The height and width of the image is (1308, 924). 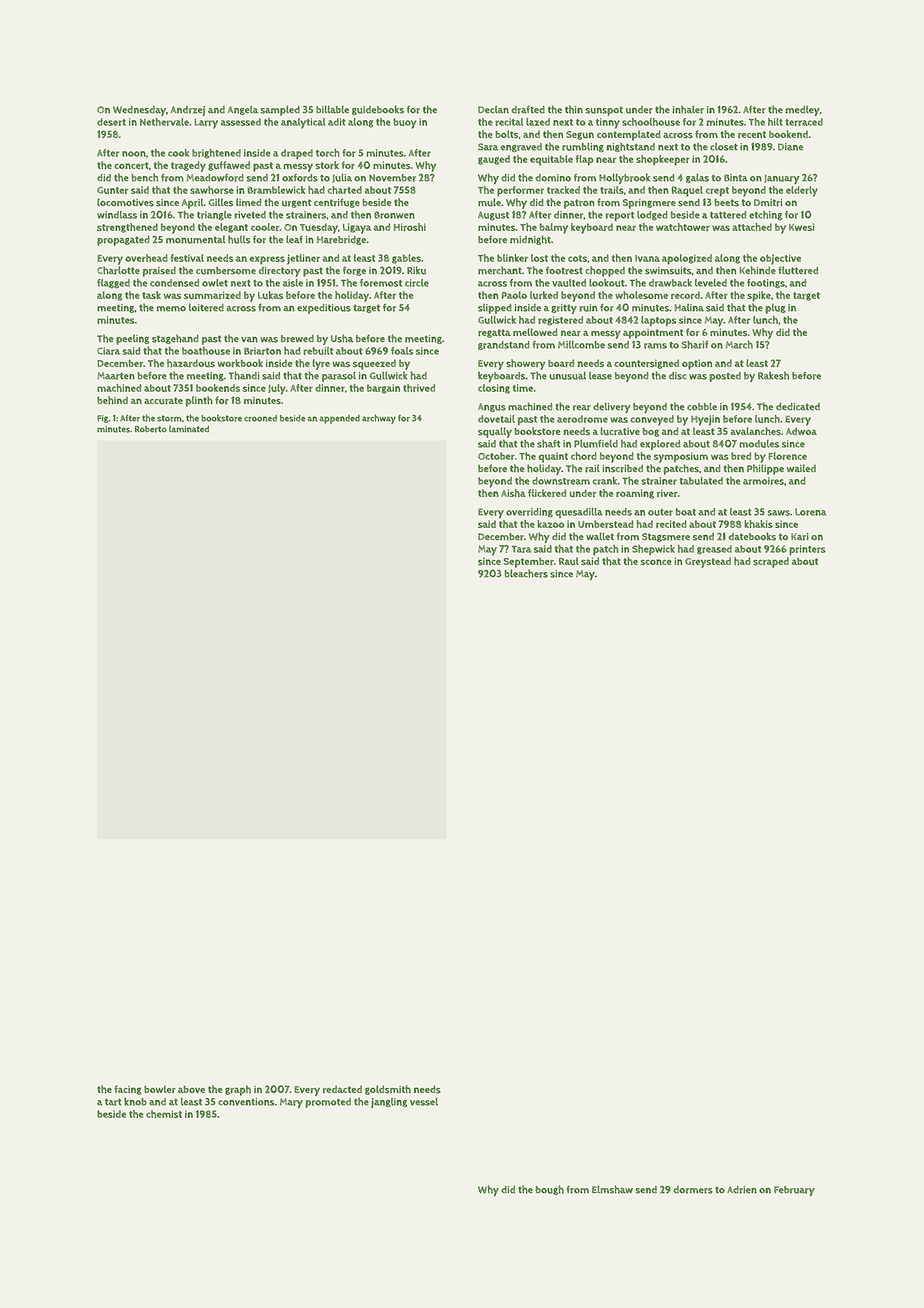 What do you see at coordinates (246, 1102) in the image?
I see `conventions` at bounding box center [246, 1102].
